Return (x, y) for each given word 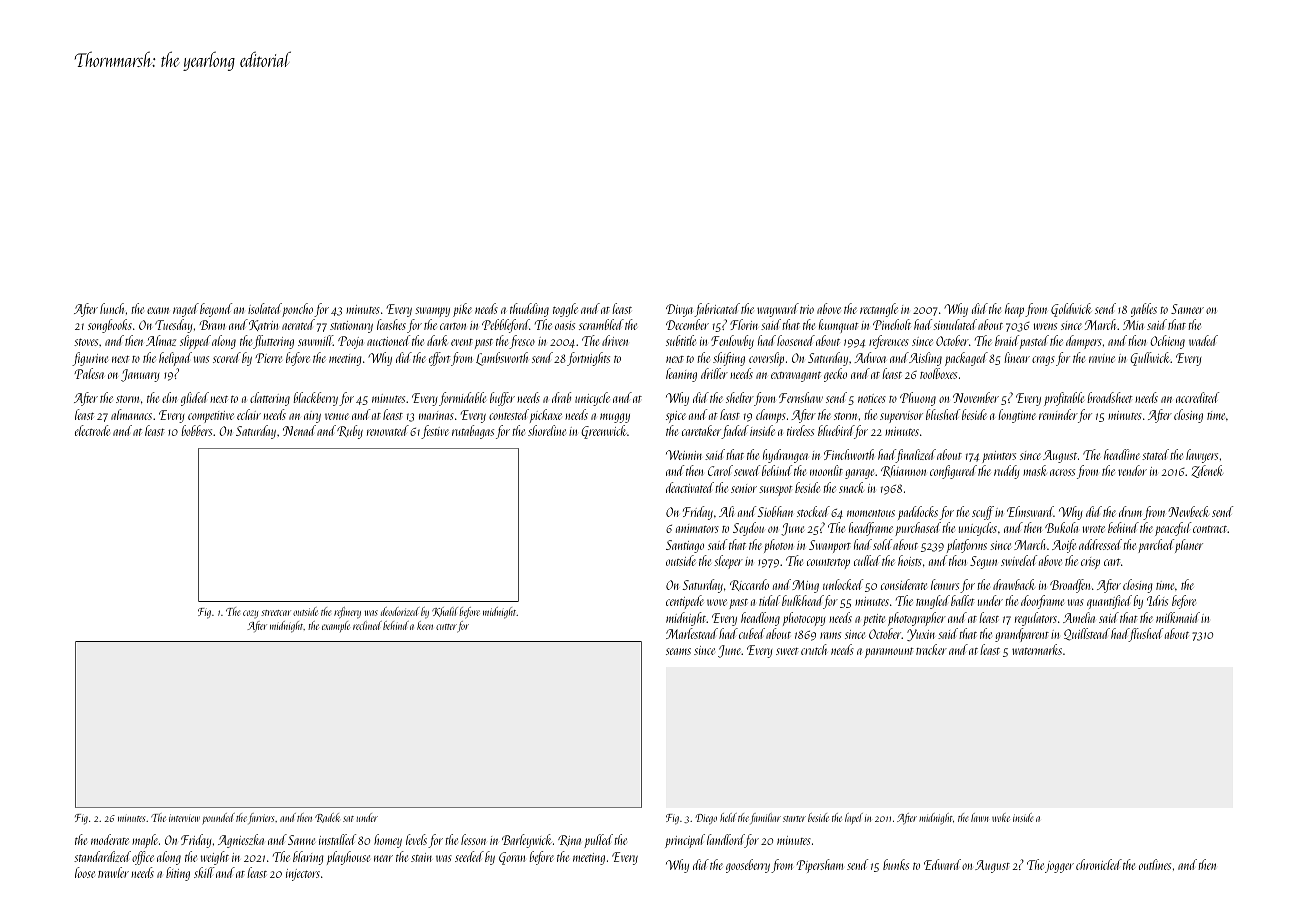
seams (678, 651)
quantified (1109, 602)
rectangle (879, 310)
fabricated (717, 310)
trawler (113, 872)
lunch (112, 308)
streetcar (276, 613)
